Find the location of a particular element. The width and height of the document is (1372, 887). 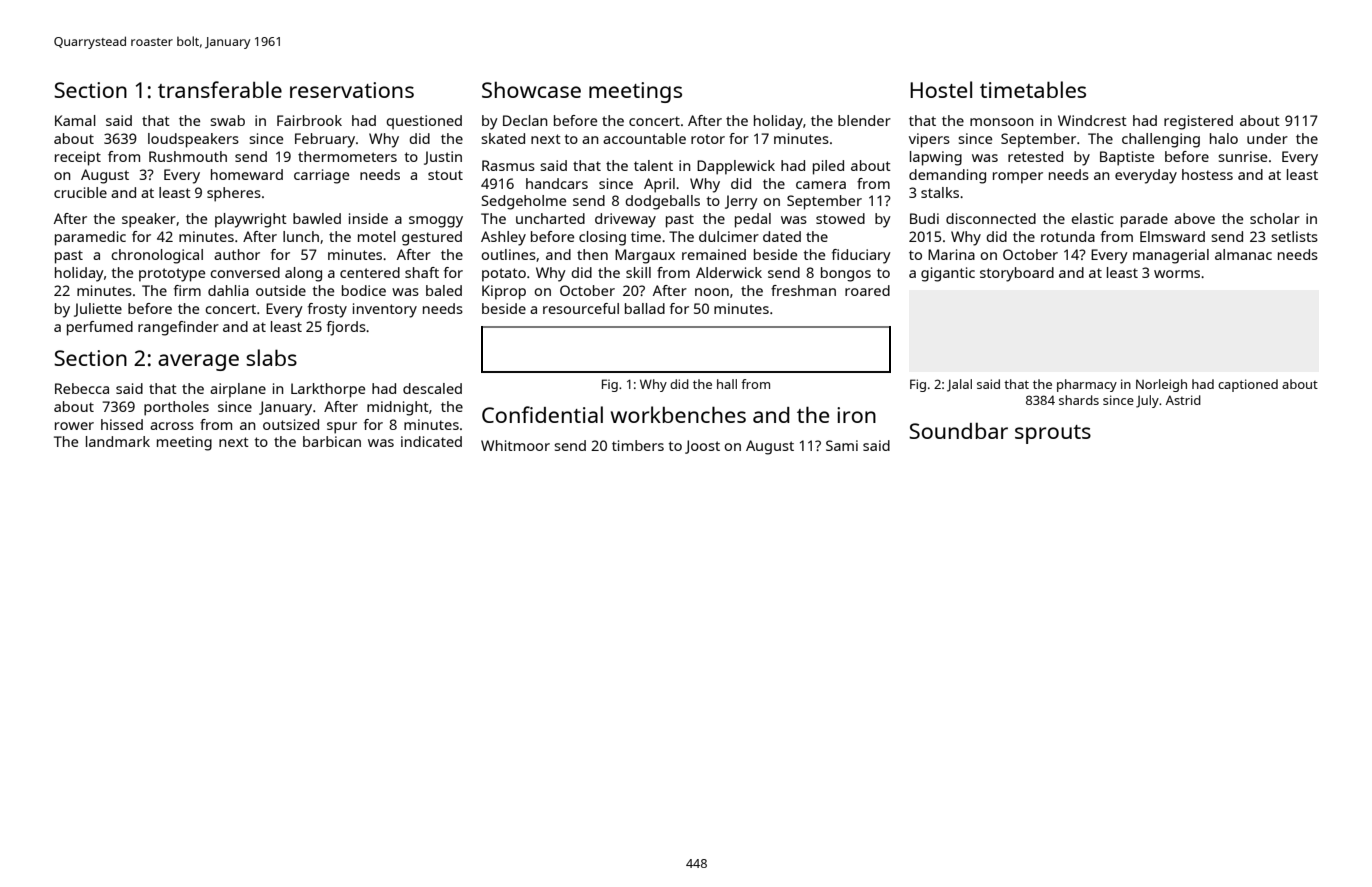

Joost is located at coordinates (702, 447).
